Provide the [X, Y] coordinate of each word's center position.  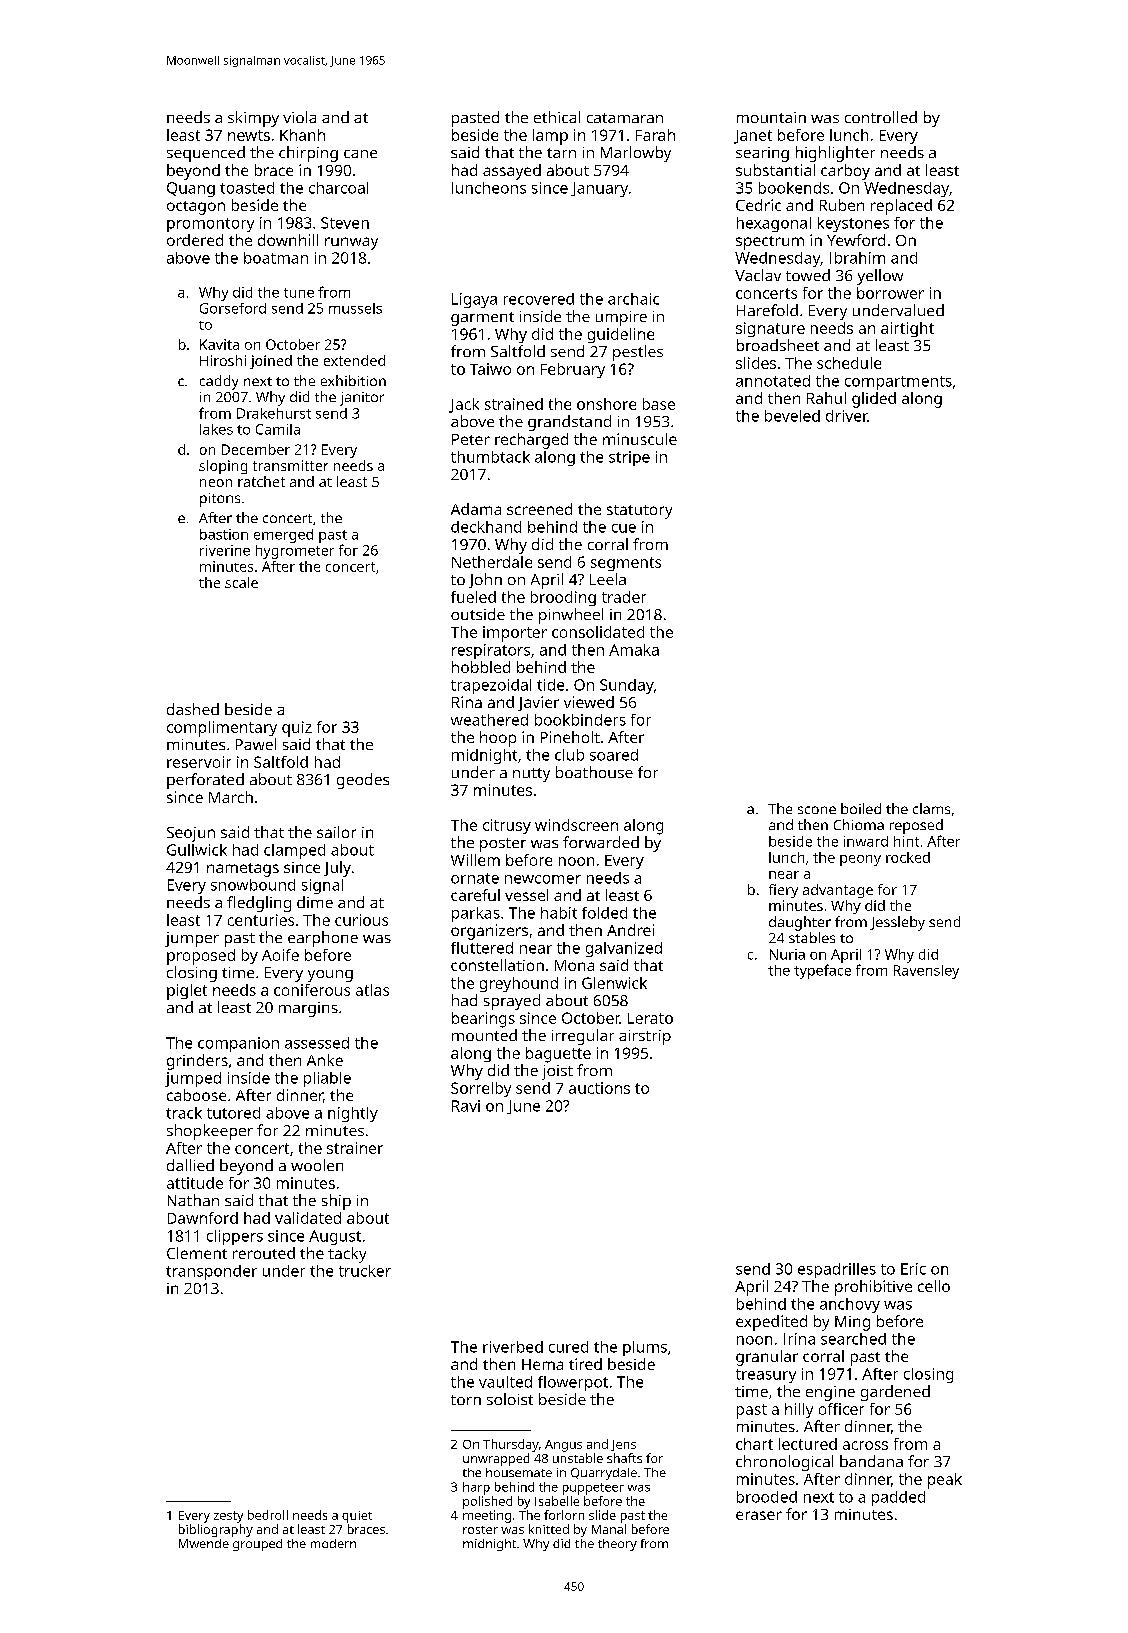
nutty [531, 775]
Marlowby [636, 154]
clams [931, 808]
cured [568, 1347]
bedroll [268, 1515]
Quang [191, 189]
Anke [325, 1060]
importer [515, 634]
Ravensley [926, 972]
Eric [913, 1269]
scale [241, 582]
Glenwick [614, 983]
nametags [243, 870]
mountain [771, 117]
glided [874, 400]
